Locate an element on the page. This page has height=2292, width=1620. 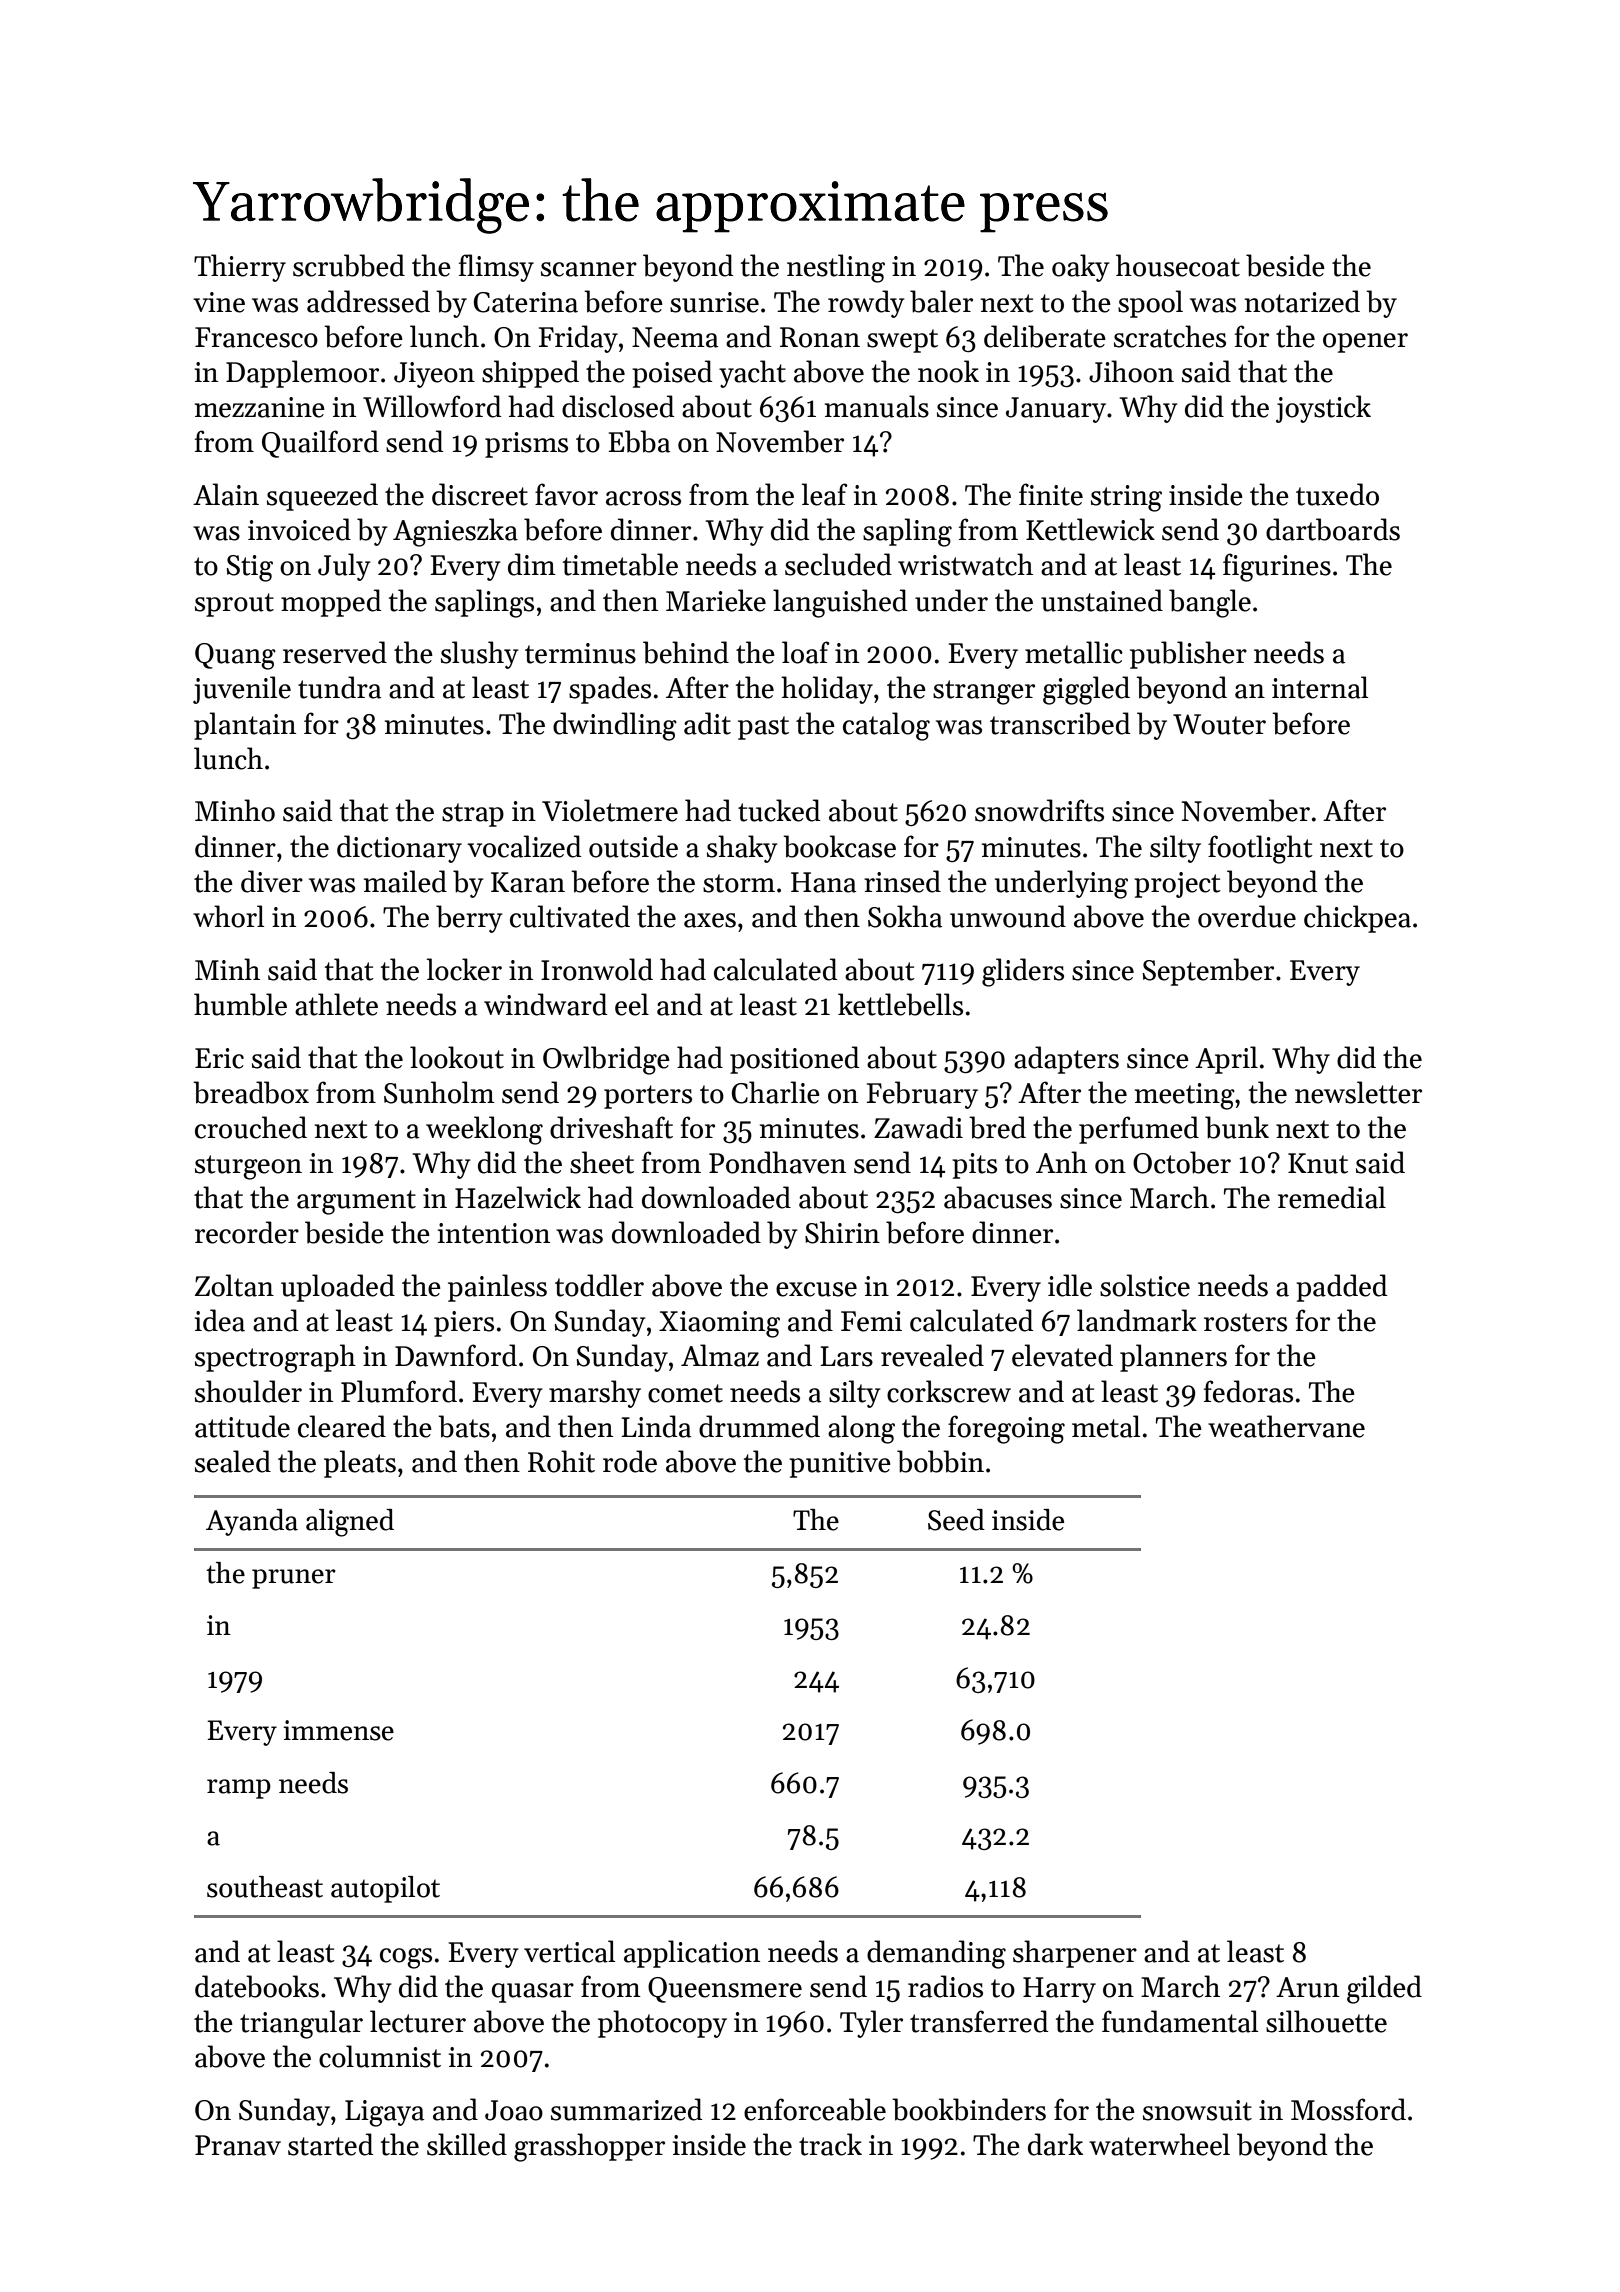
string is located at coordinates (1126, 498).
